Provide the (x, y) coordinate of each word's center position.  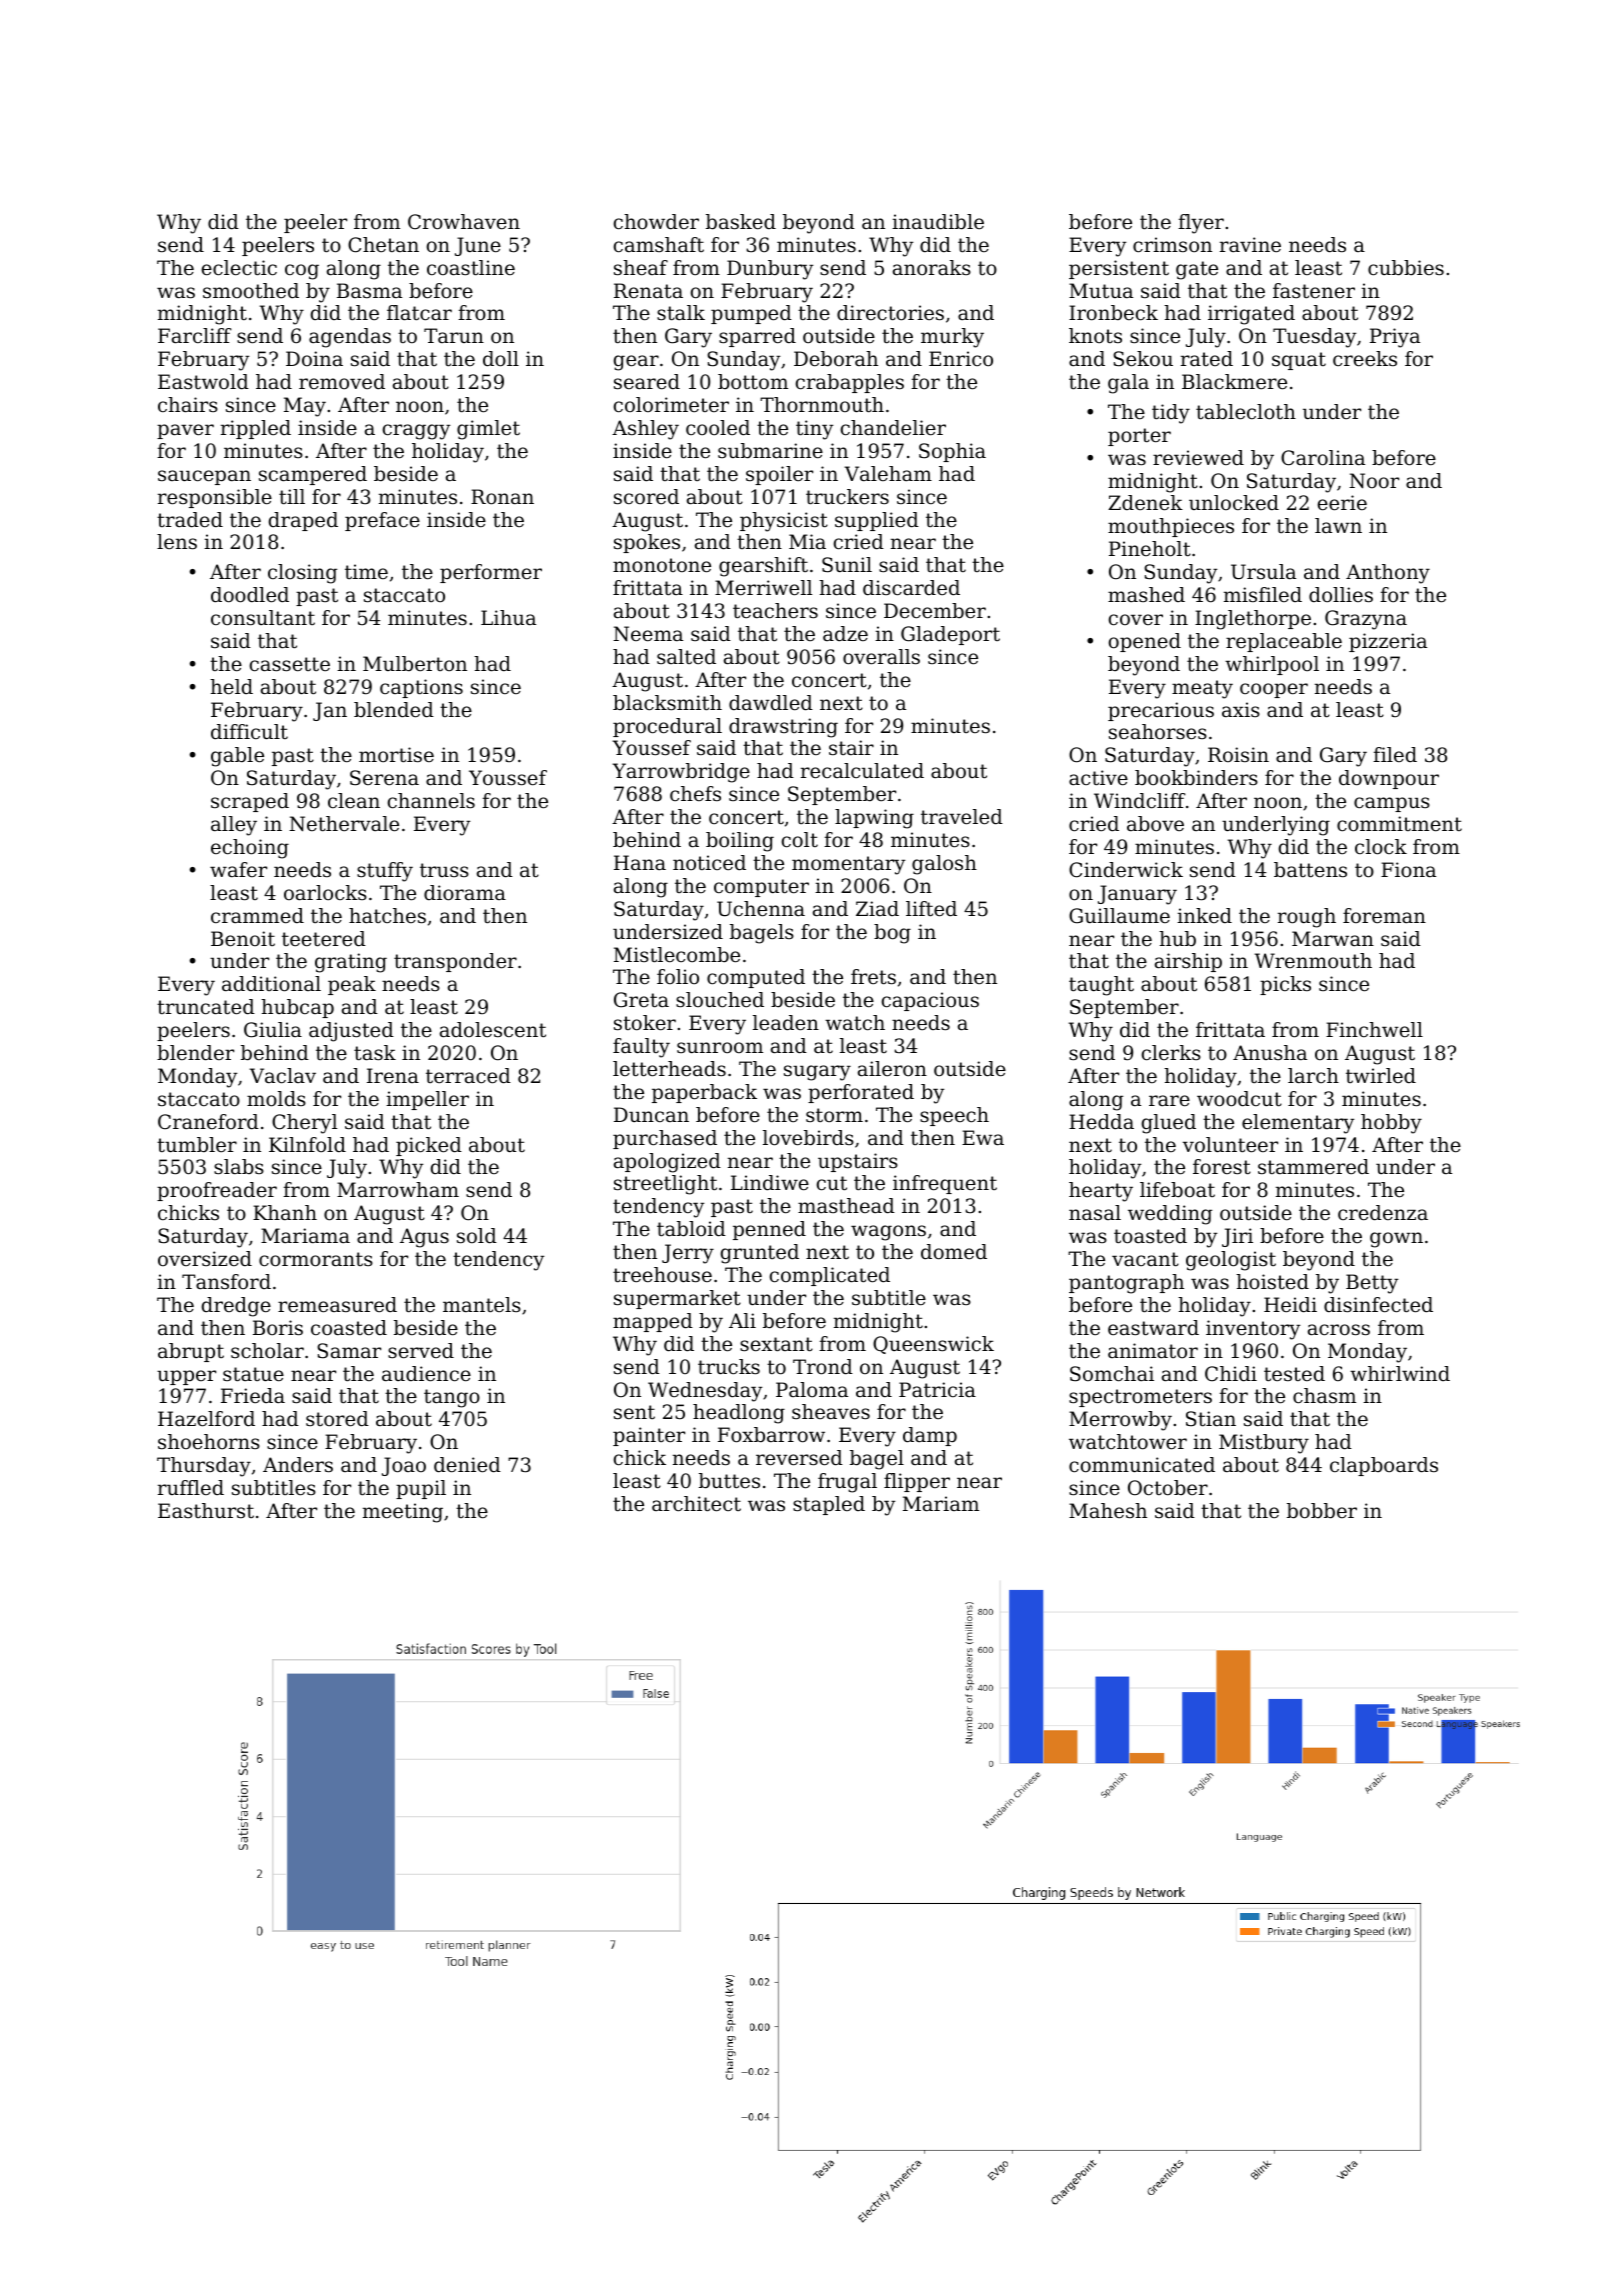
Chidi (1231, 1374)
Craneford (208, 1122)
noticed (709, 863)
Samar (349, 1351)
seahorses (1158, 732)
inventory (1253, 1330)
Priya (1395, 338)
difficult (249, 732)
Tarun (454, 335)
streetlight (665, 1185)
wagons (888, 1233)
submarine (770, 451)
